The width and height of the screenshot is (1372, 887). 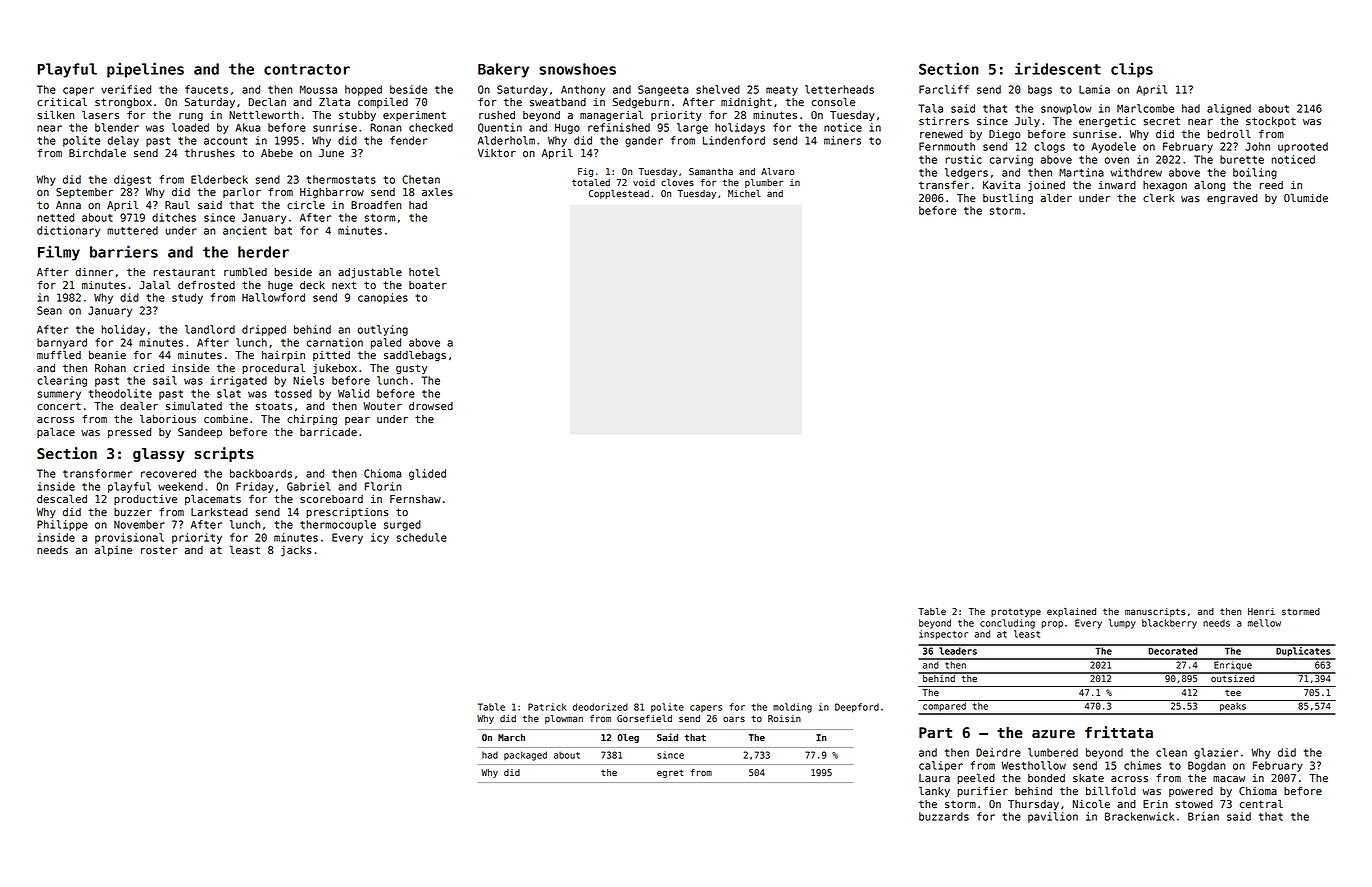 I want to click on pavilion, so click(x=1053, y=817).
